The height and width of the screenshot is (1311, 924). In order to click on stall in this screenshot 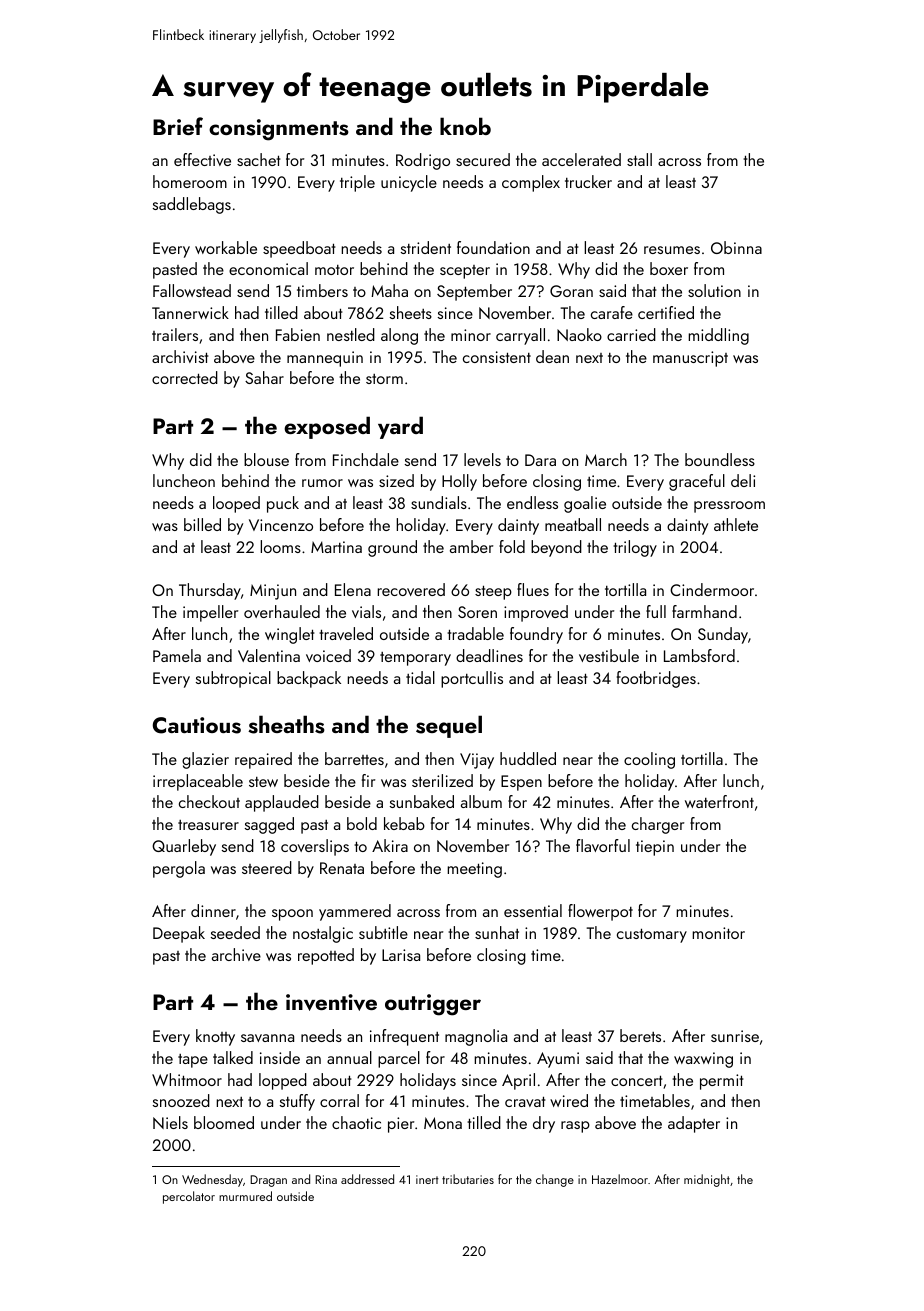, I will do `click(639, 159)`.
